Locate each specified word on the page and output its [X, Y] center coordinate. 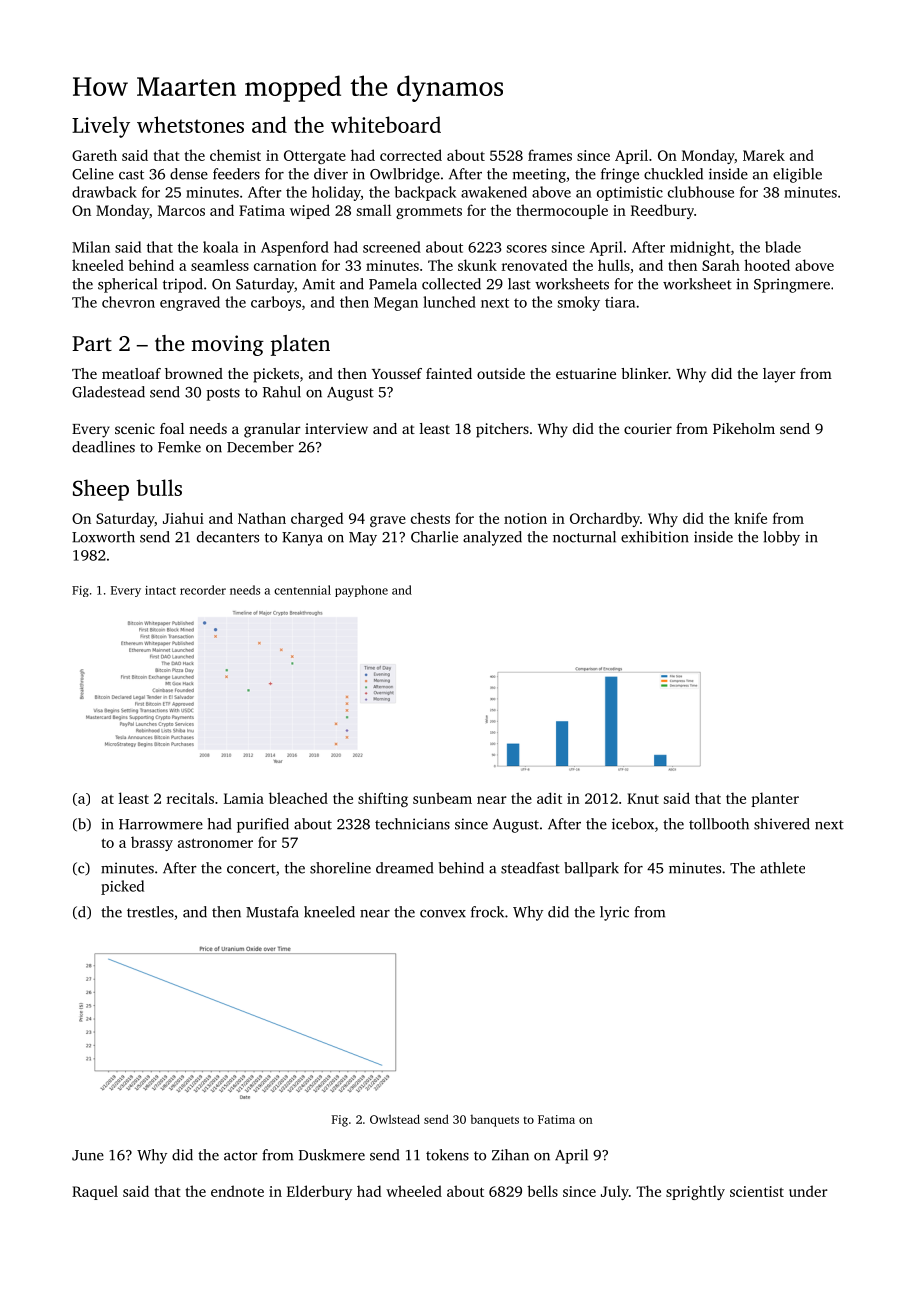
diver [331, 174]
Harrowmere [161, 824]
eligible [797, 175]
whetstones [190, 124]
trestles [150, 912]
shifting [383, 799]
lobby [781, 538]
